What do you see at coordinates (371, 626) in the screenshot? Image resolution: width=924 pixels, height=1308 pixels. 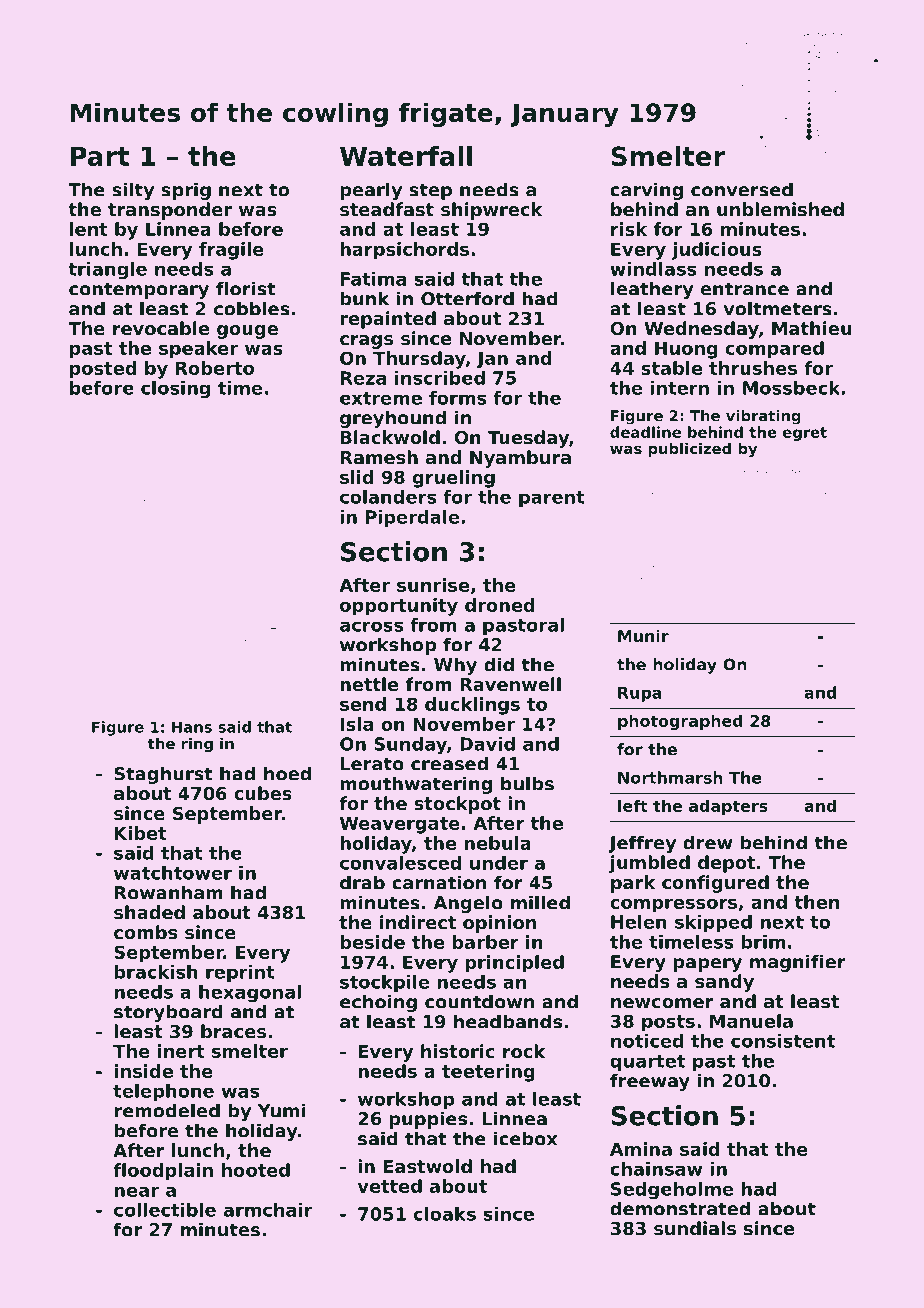 I see `across` at bounding box center [371, 626].
